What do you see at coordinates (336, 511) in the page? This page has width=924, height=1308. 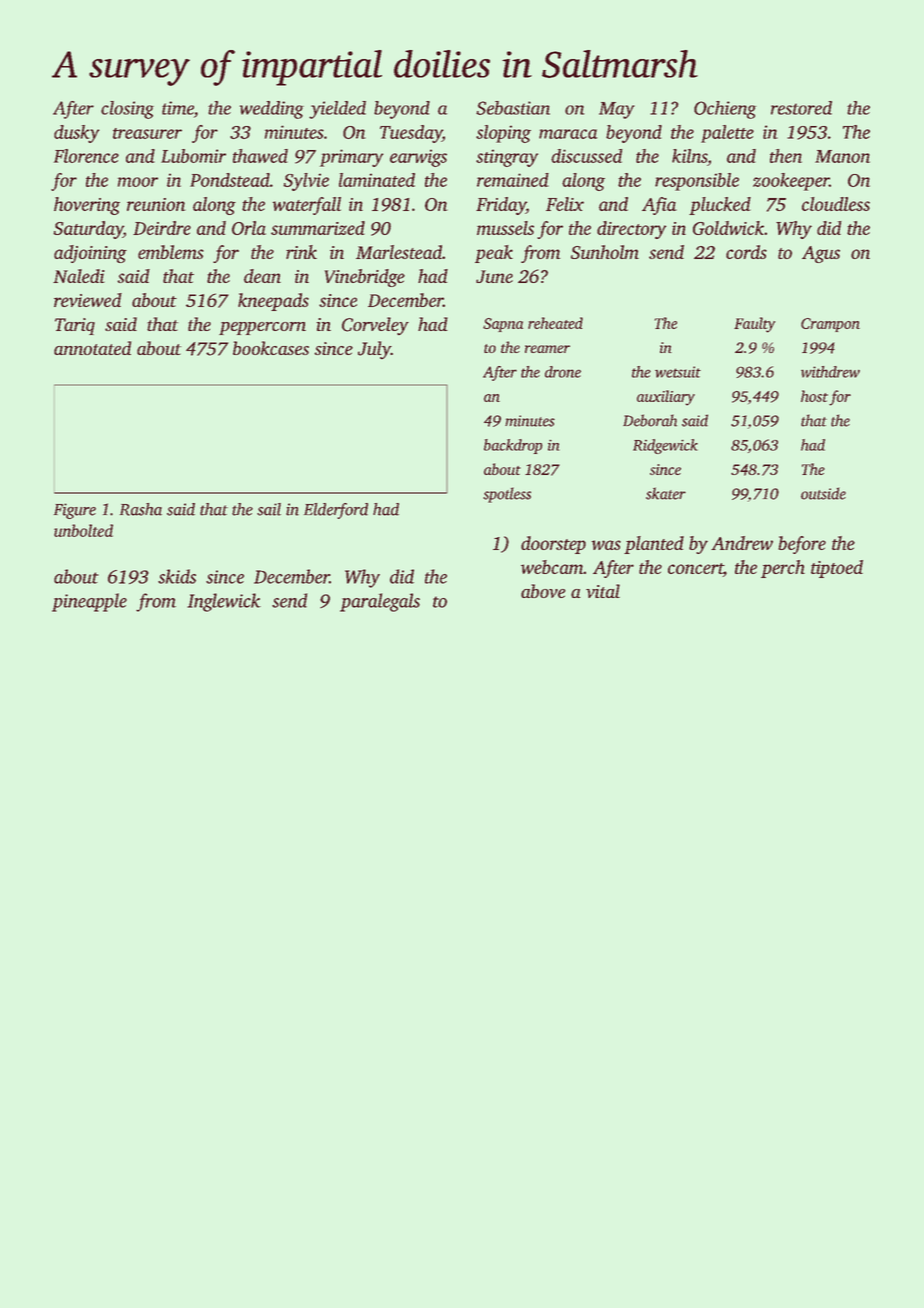 I see `Elderford` at bounding box center [336, 511].
